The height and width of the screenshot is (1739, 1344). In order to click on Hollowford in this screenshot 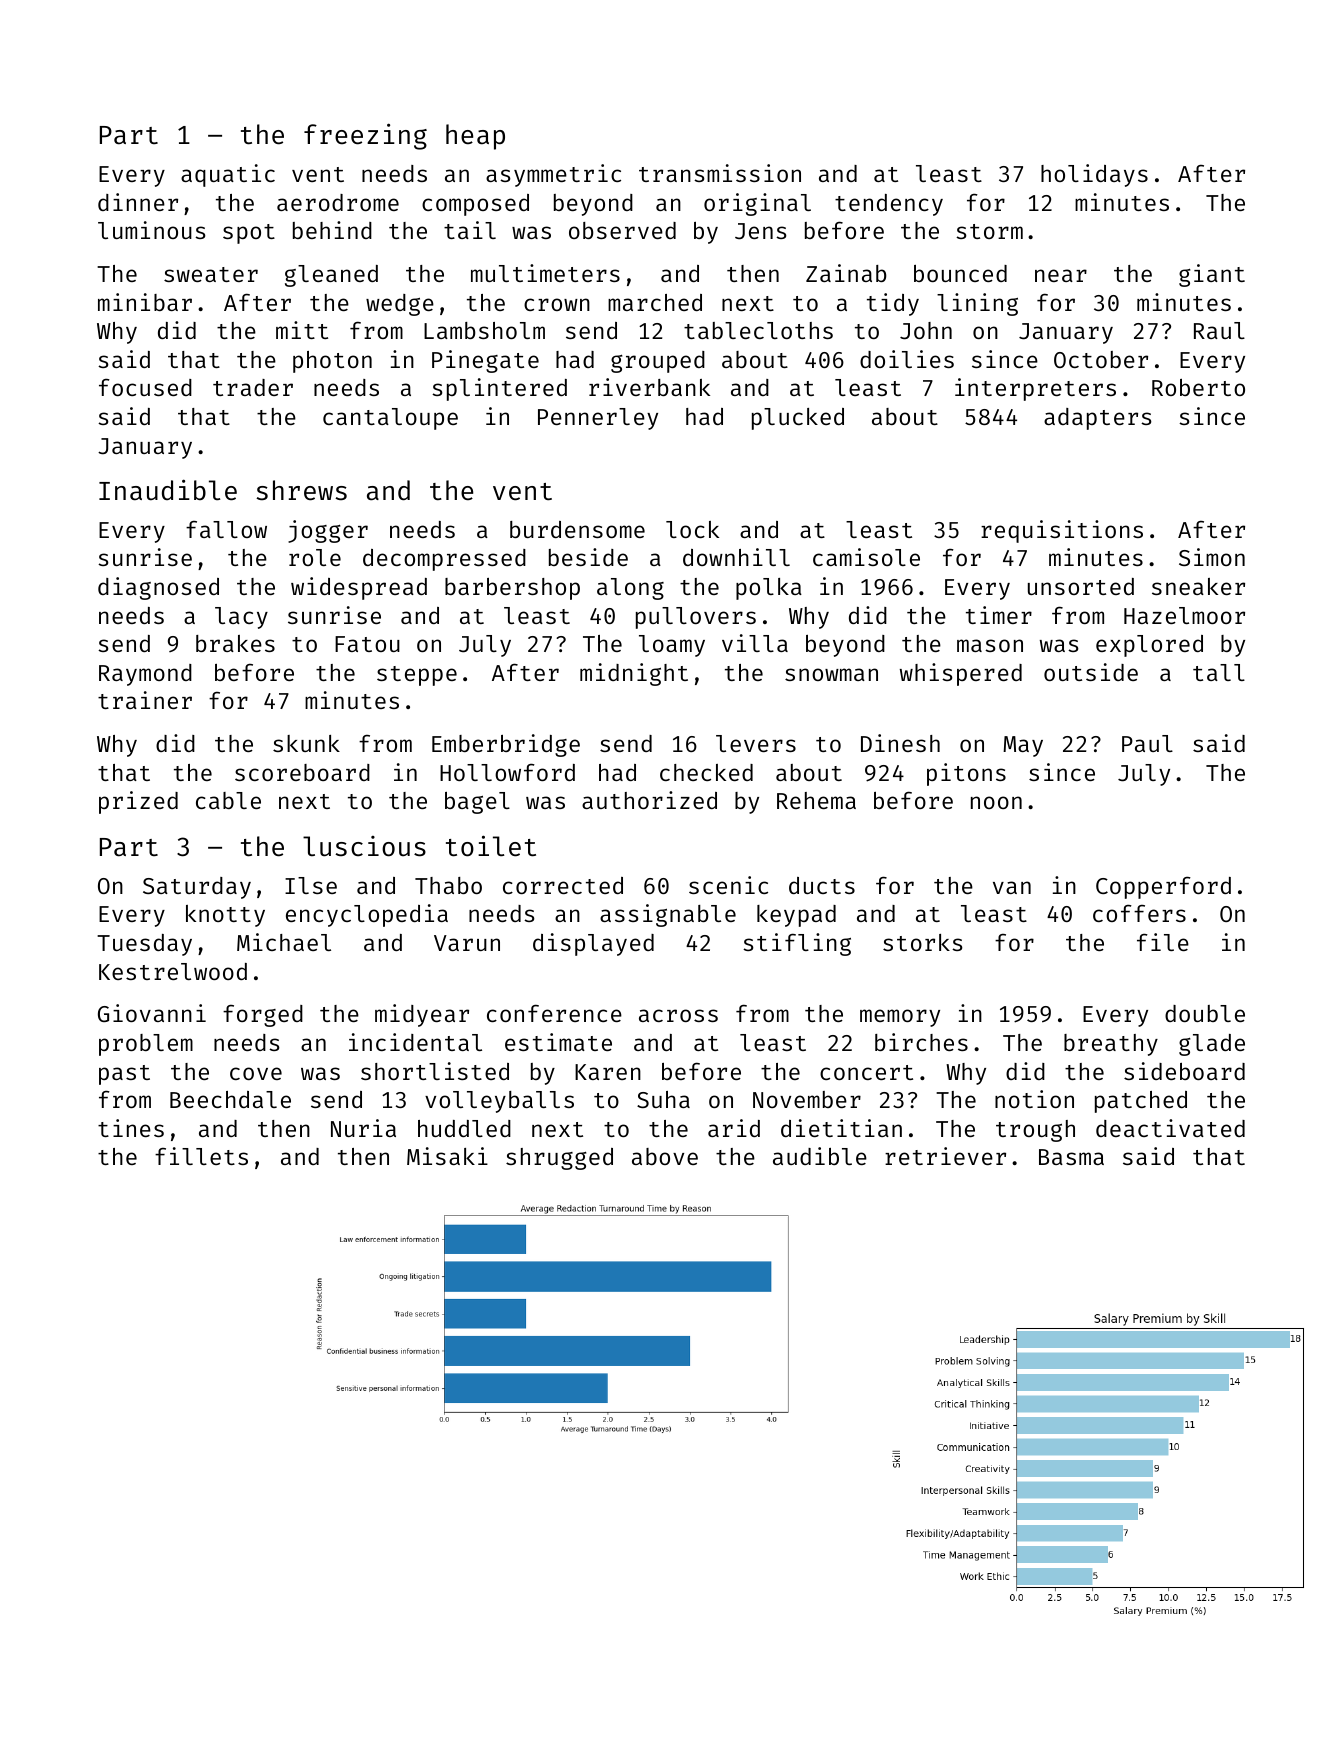, I will do `click(507, 772)`.
